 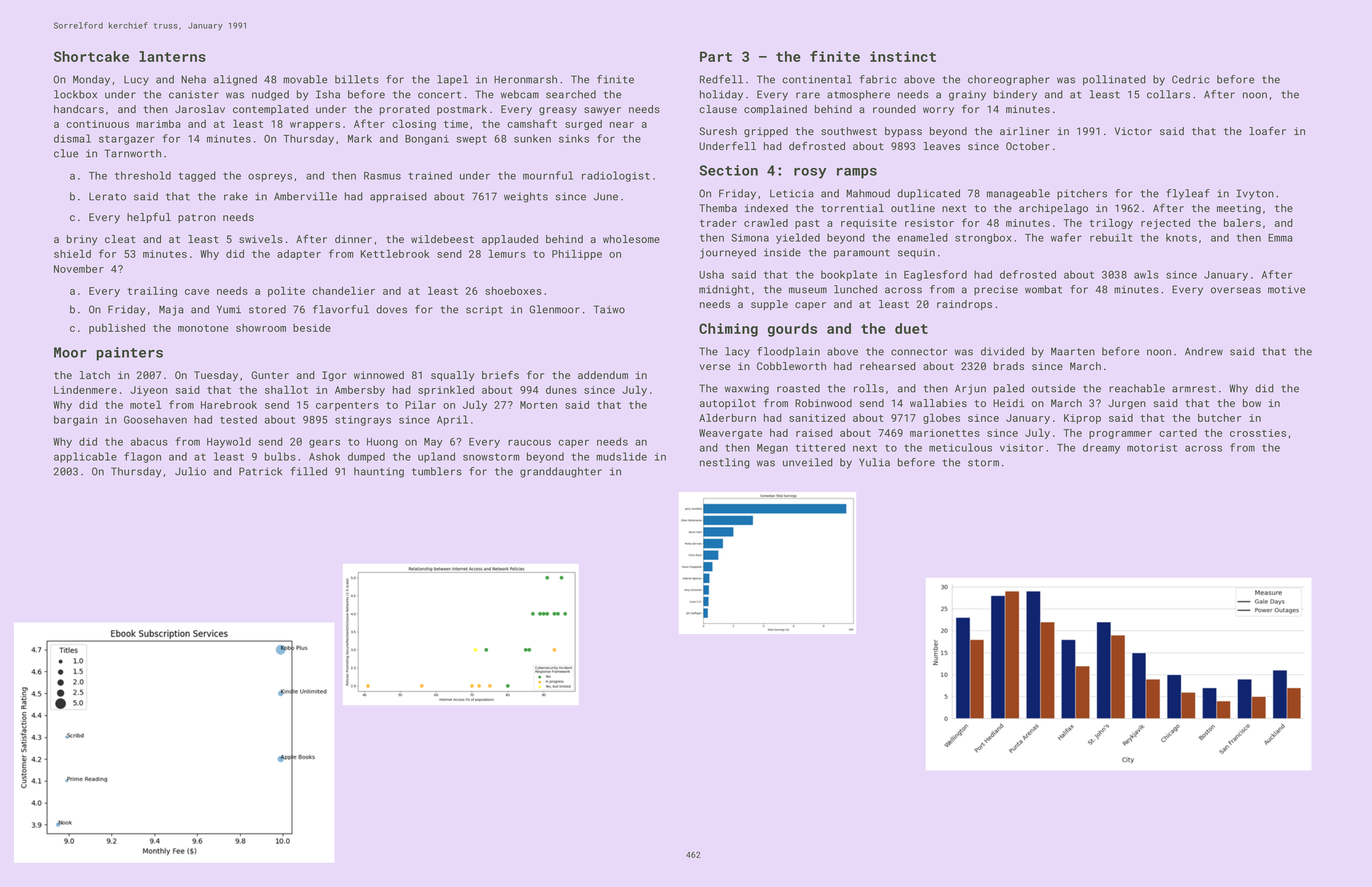 What do you see at coordinates (353, 239) in the screenshot?
I see `dinner` at bounding box center [353, 239].
